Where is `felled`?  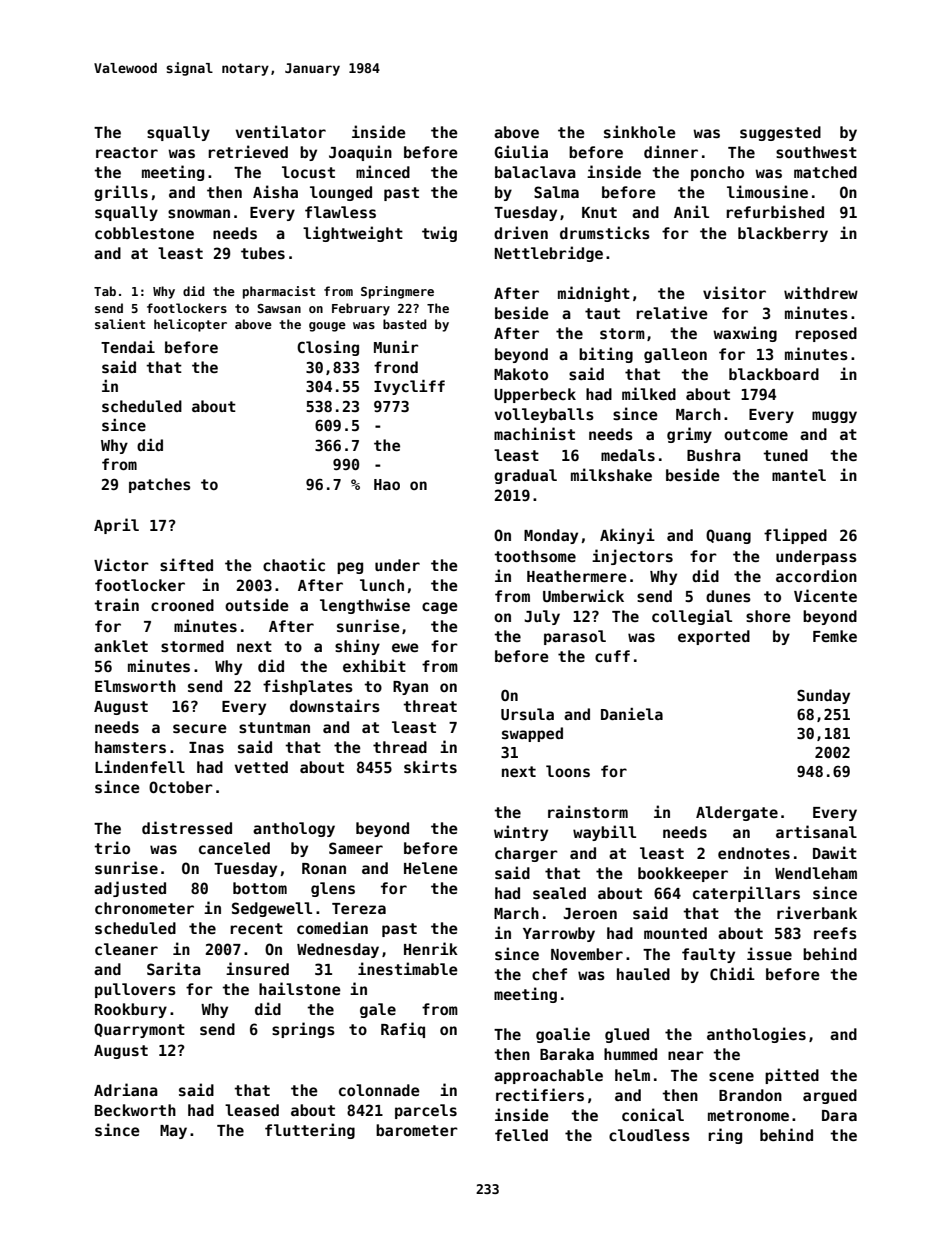
felled is located at coordinates (521, 1135).
